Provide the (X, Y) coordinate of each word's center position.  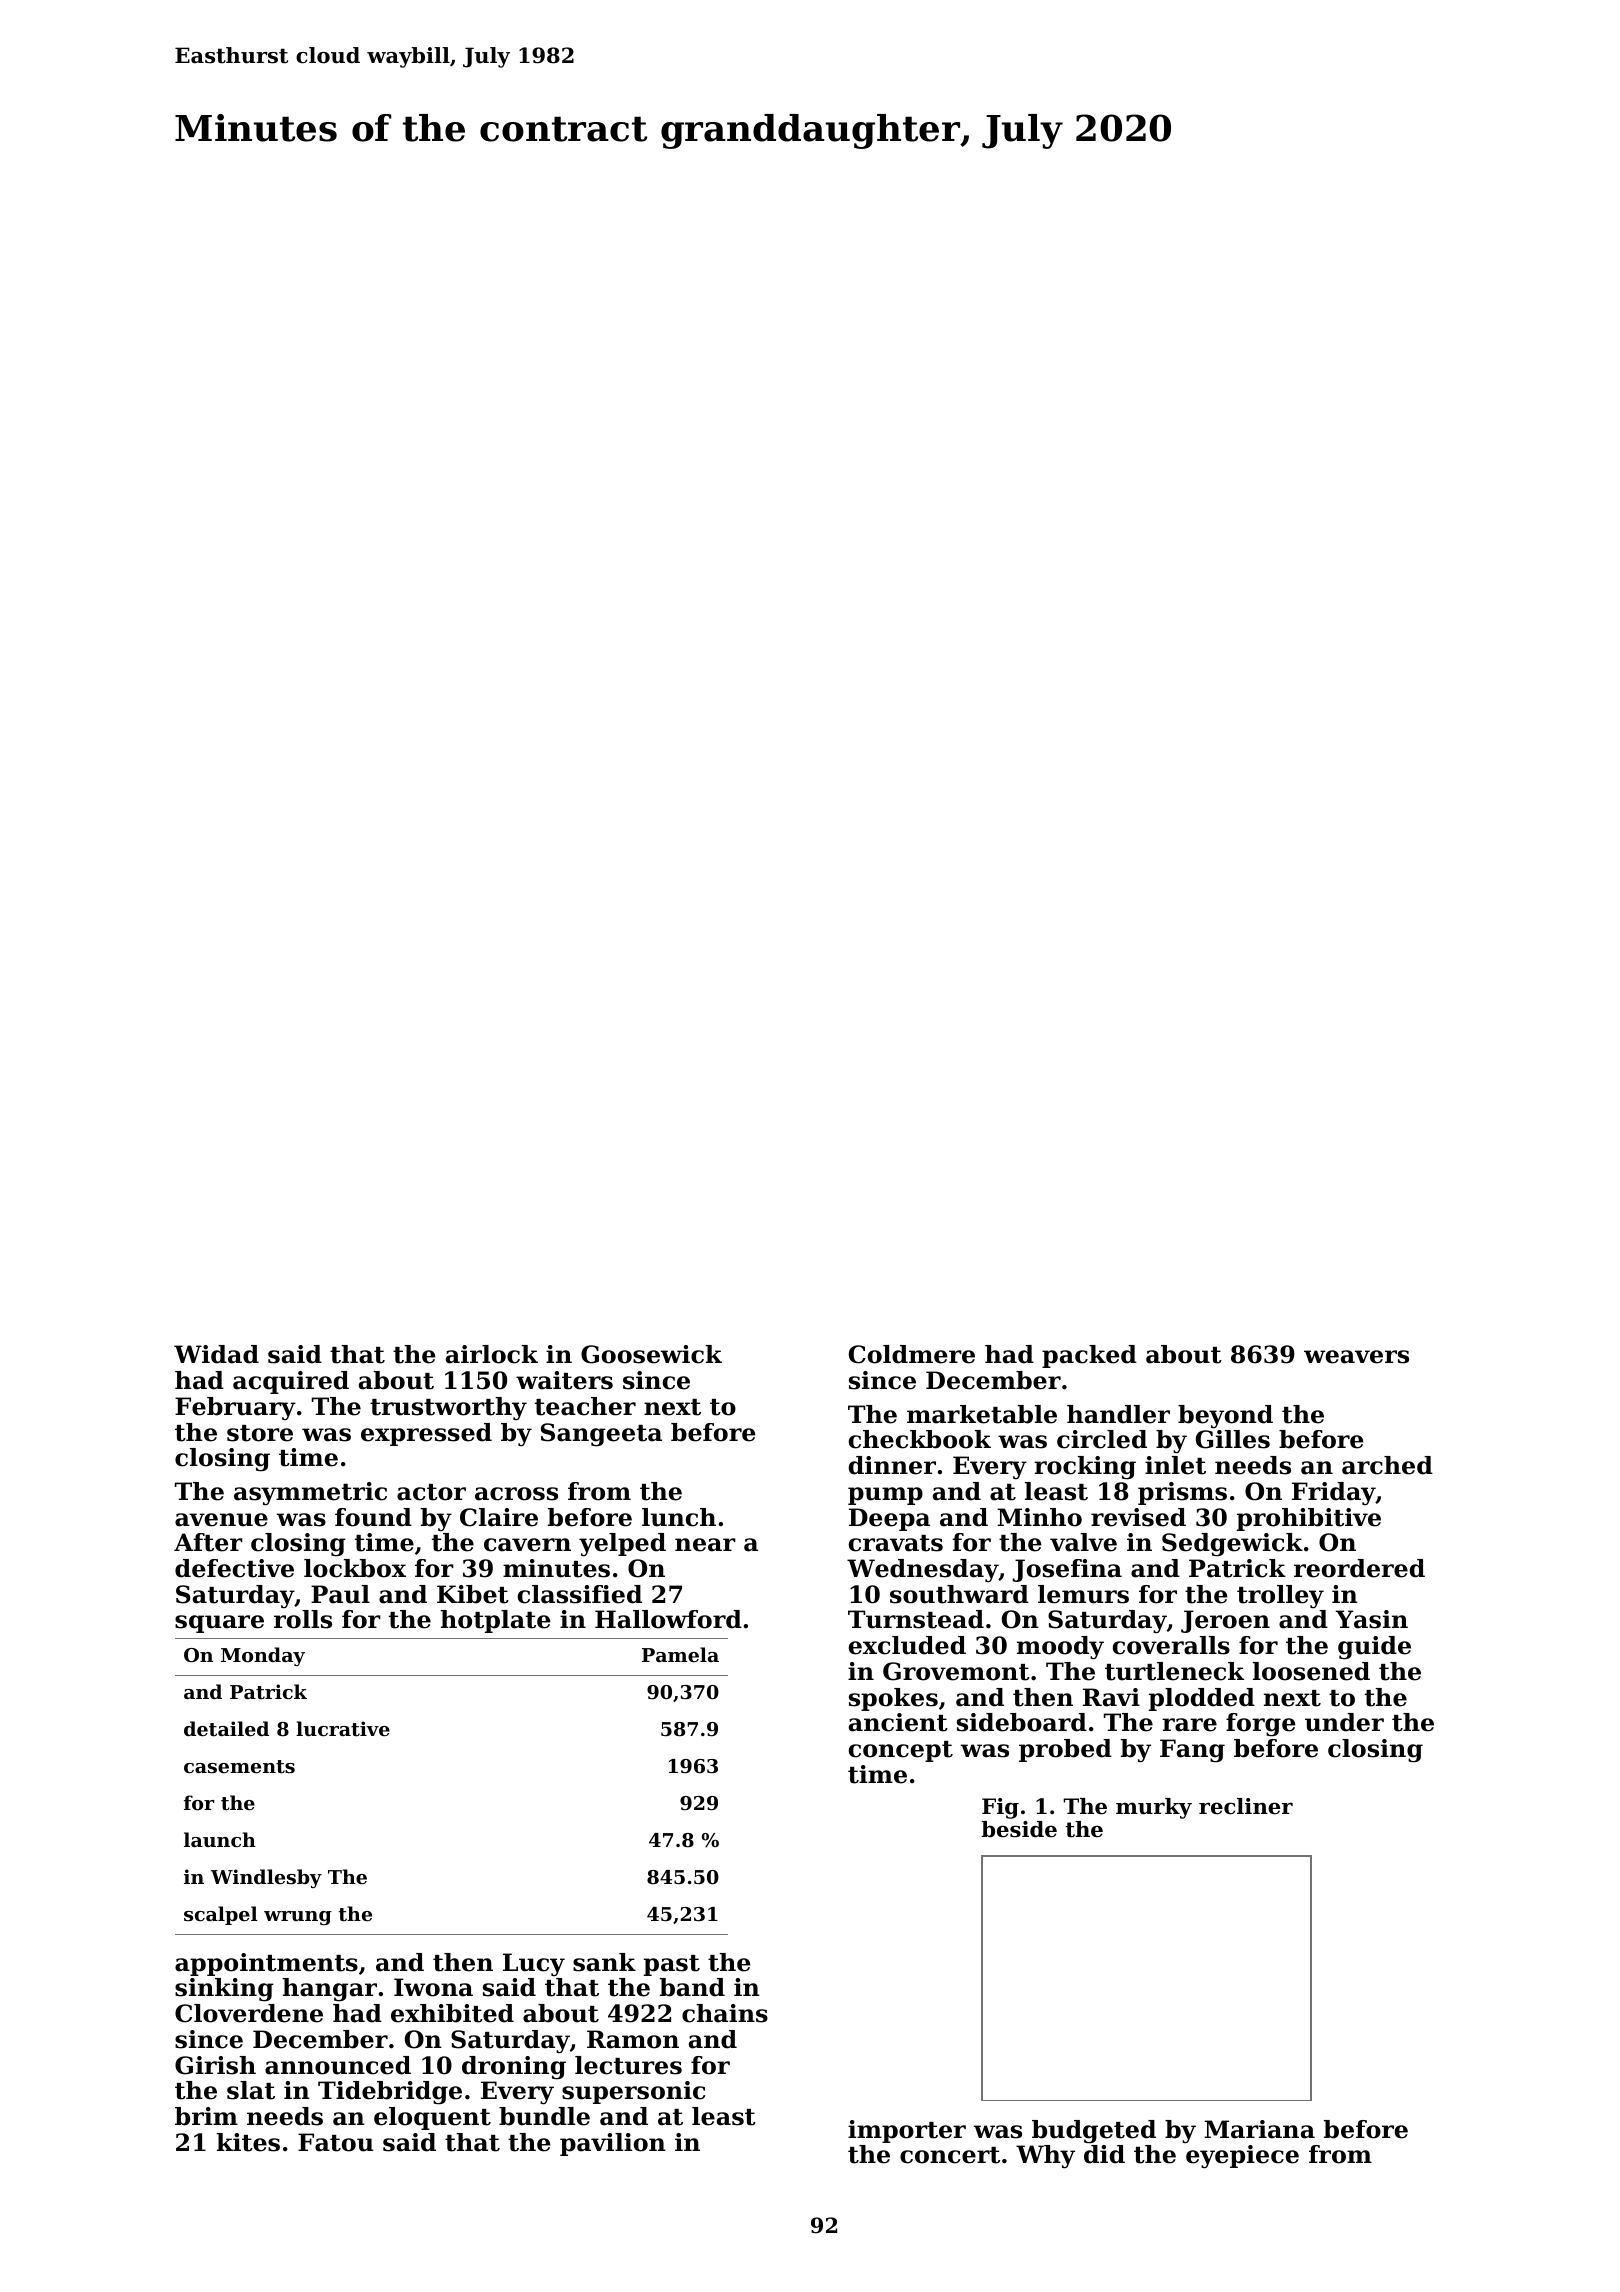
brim (206, 2116)
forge (1260, 1725)
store (260, 1433)
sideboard (1022, 1722)
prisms (1182, 1493)
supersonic (634, 2092)
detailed (226, 1729)
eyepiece (1242, 2157)
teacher (585, 1406)
